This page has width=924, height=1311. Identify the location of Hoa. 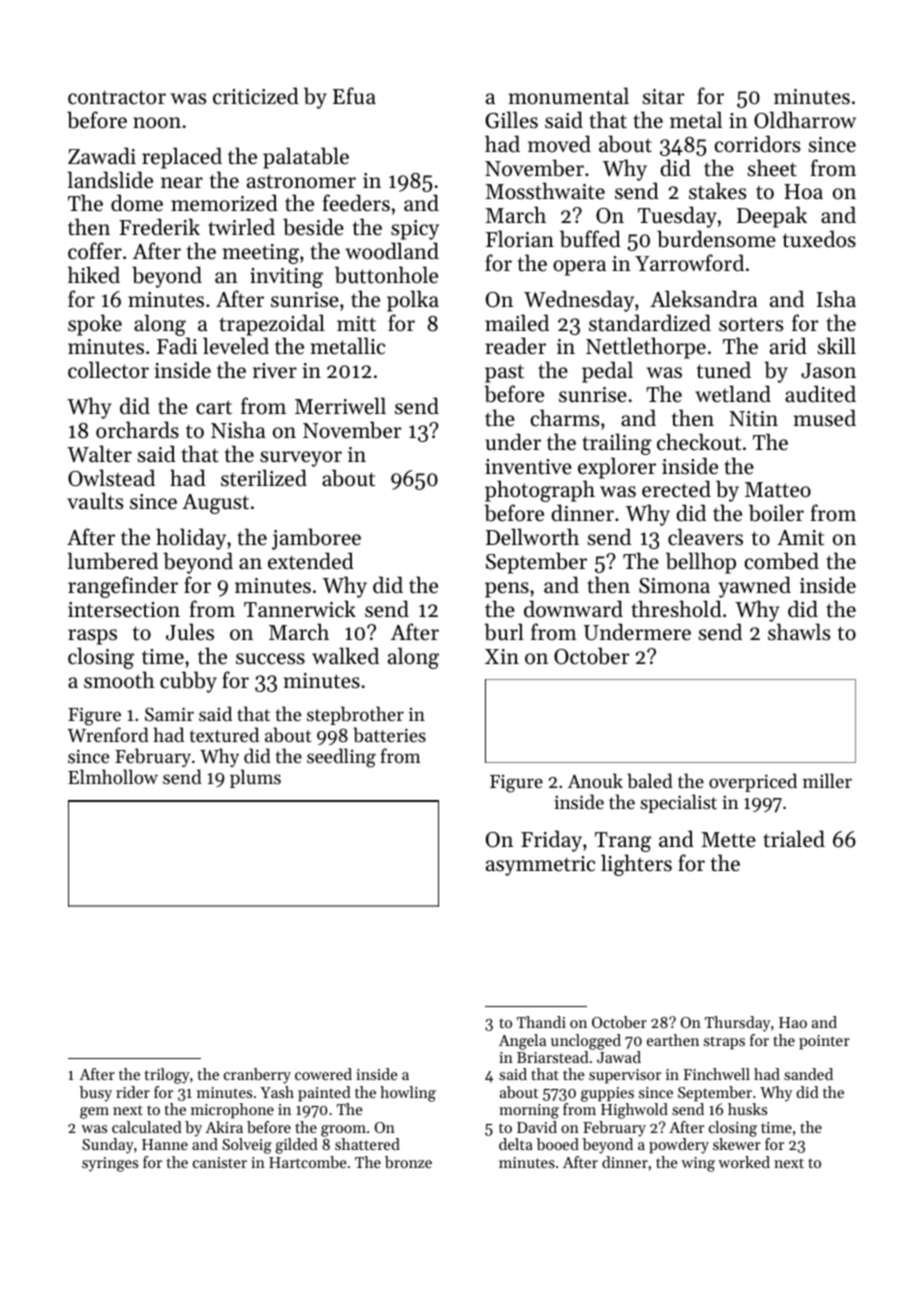
(803, 192).
